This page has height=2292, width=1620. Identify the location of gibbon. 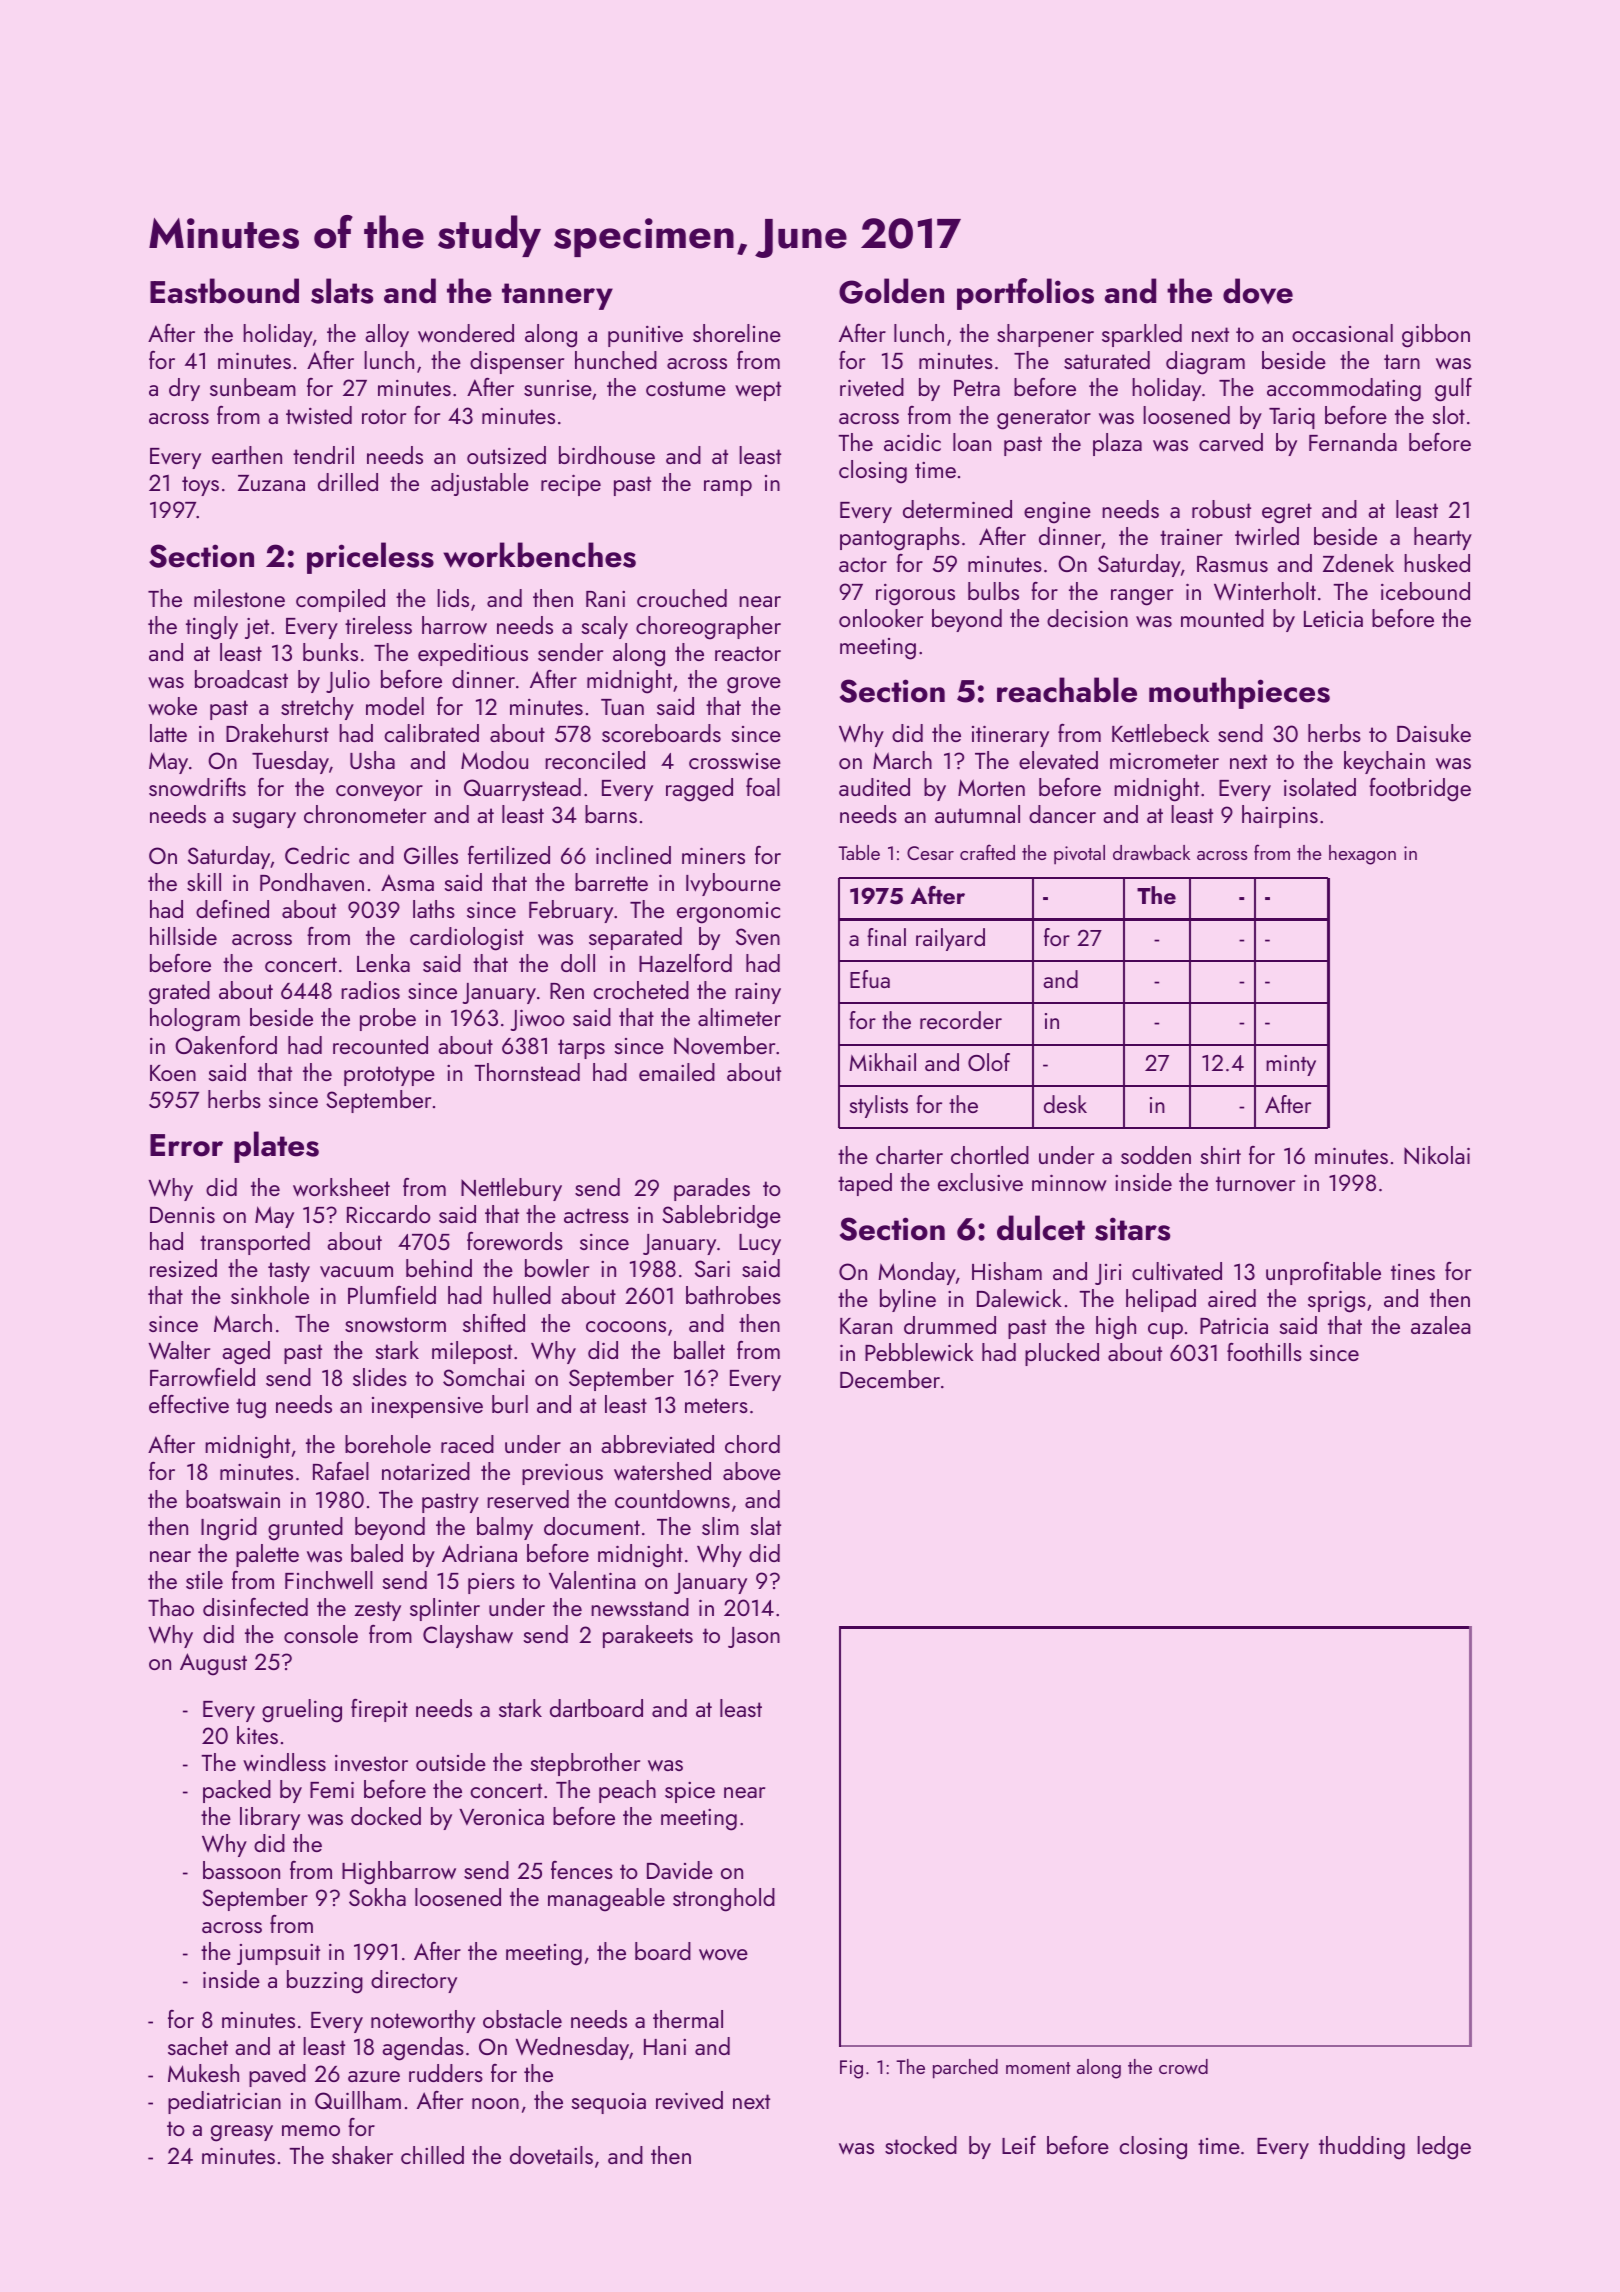
(1436, 336).
